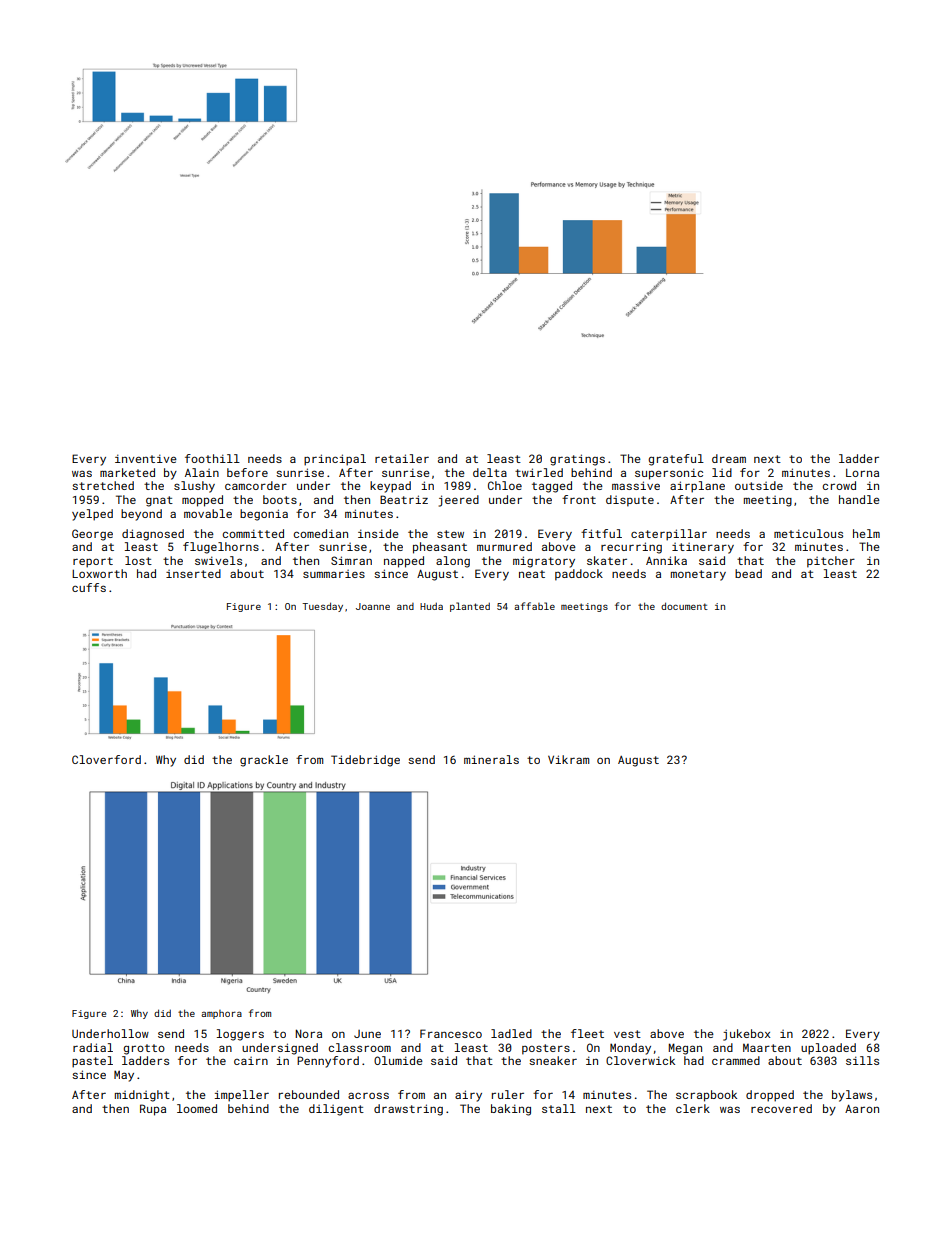 The height and width of the document is (1233, 952). What do you see at coordinates (559, 1108) in the document?
I see `stall` at bounding box center [559, 1108].
